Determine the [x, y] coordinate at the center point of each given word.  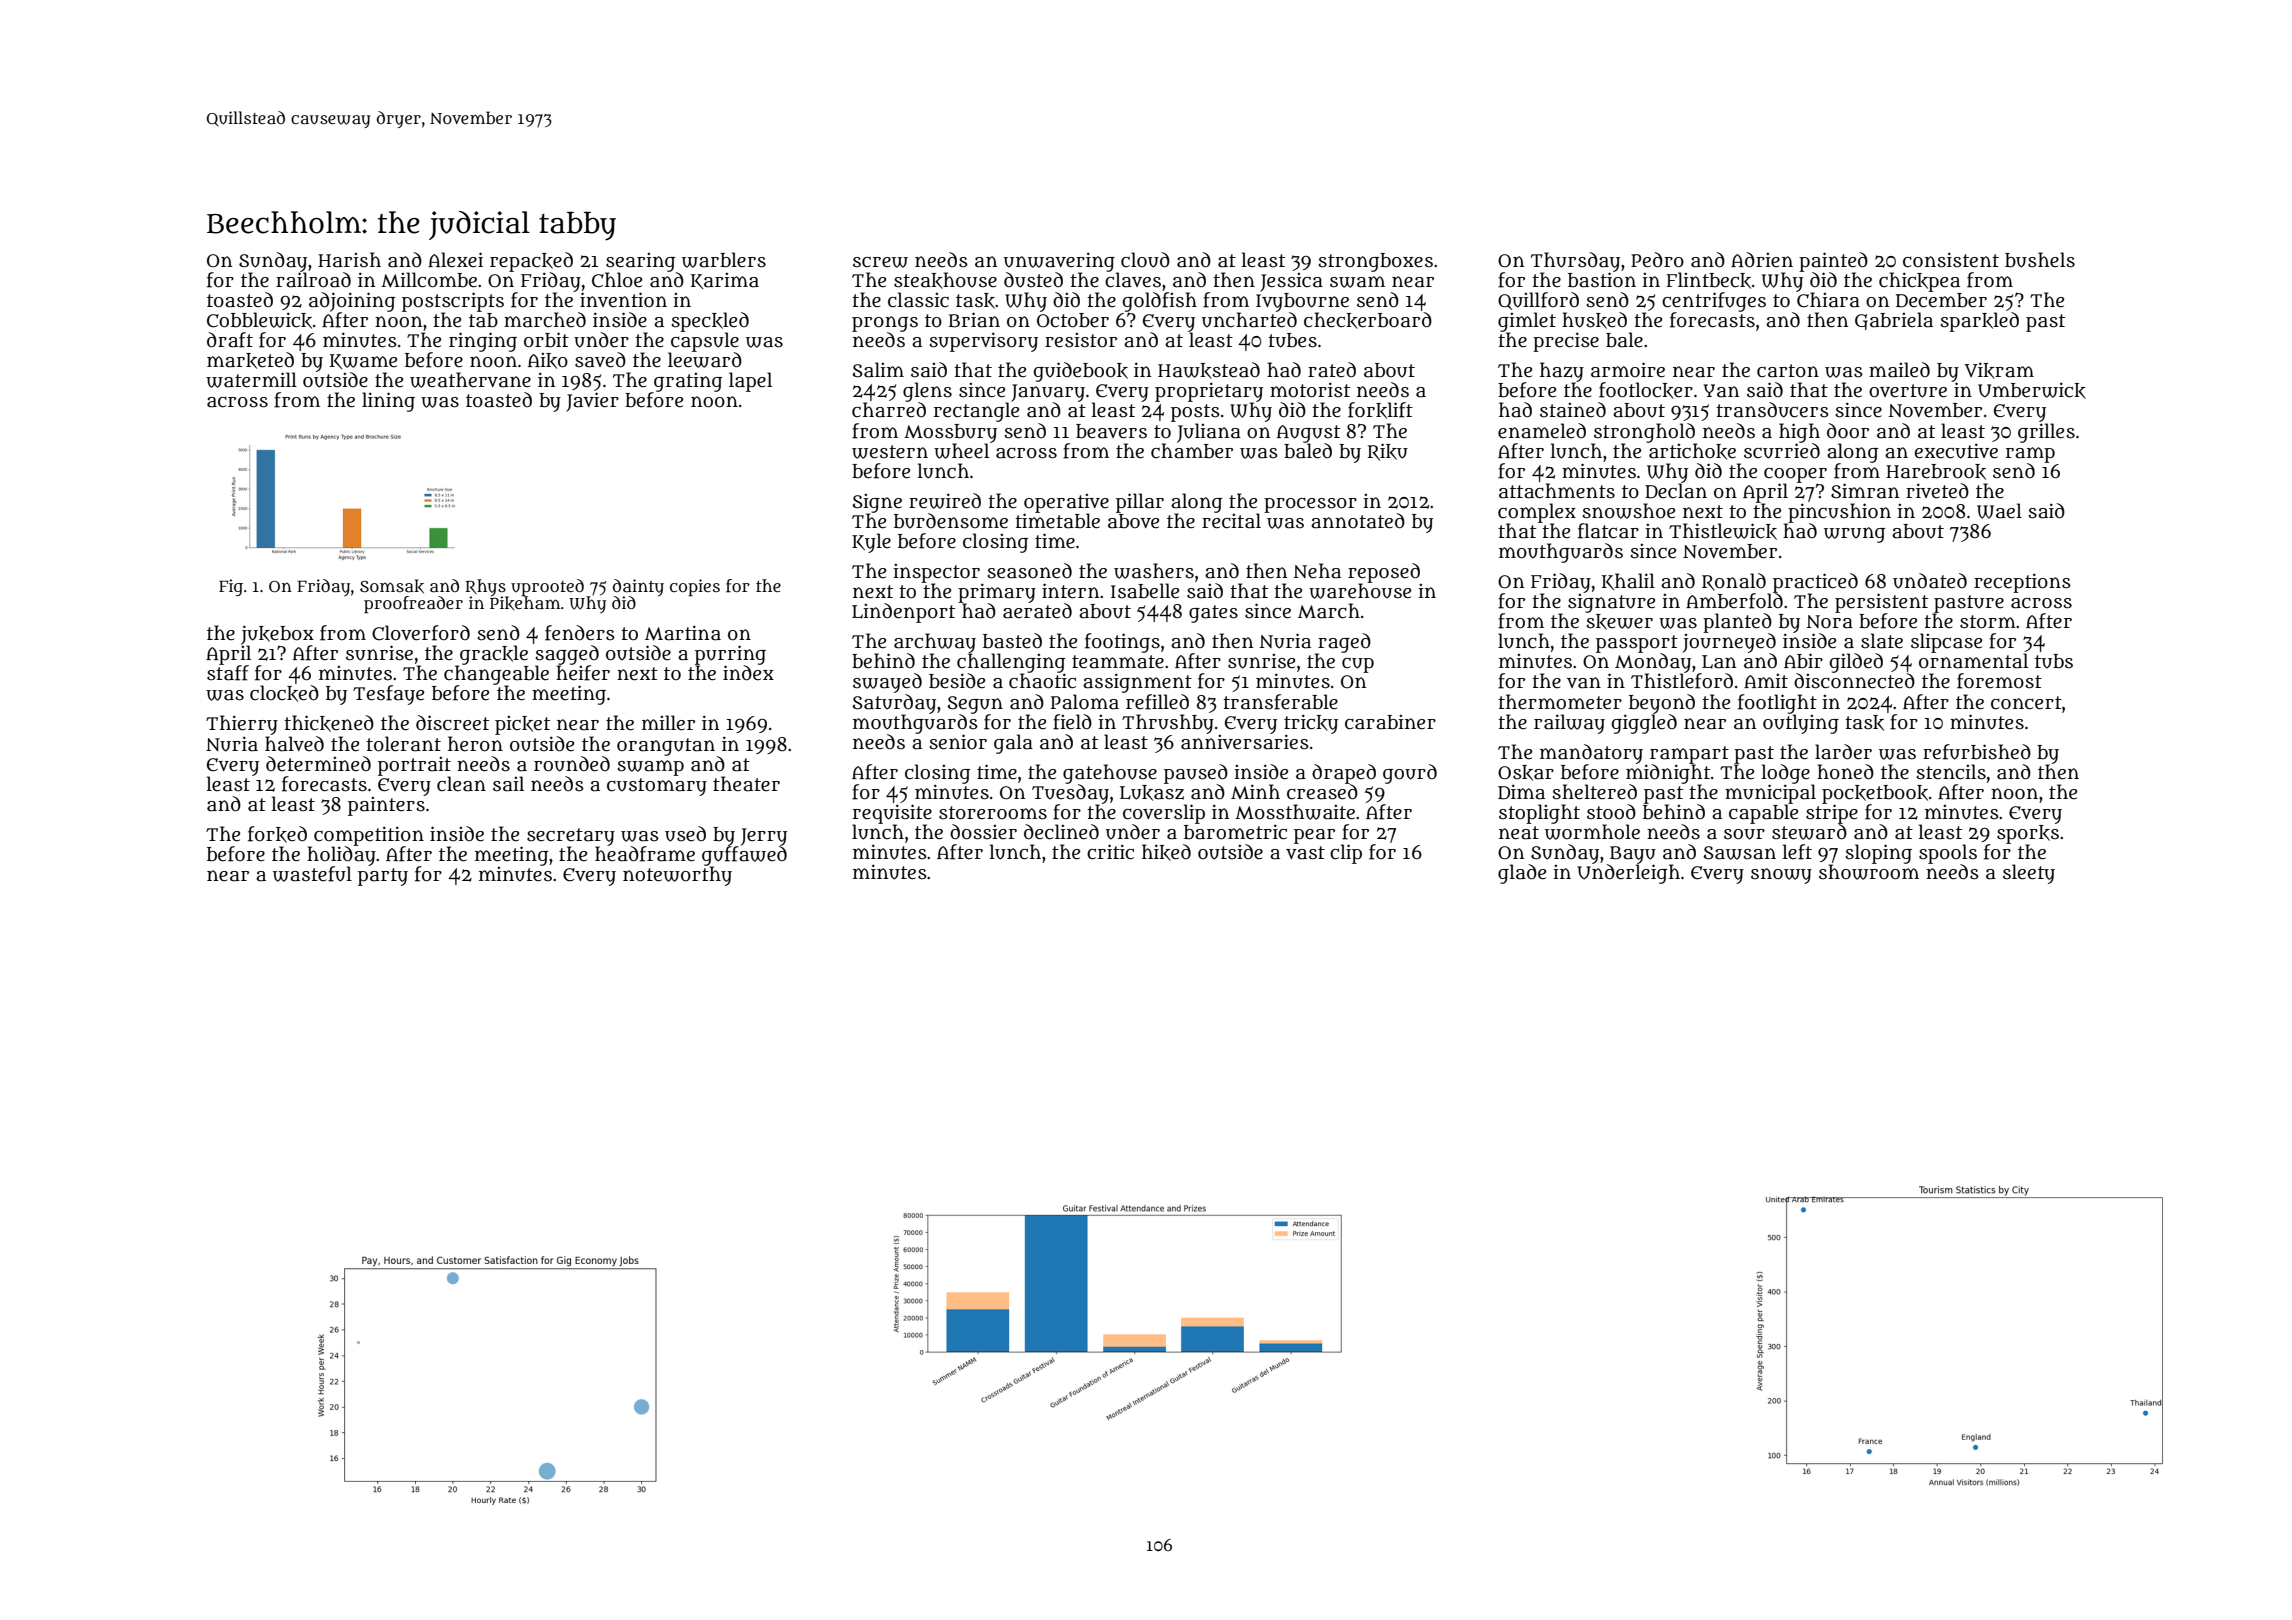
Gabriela [1894, 321]
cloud [1145, 260]
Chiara [1828, 300]
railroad [313, 280]
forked [277, 834]
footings [1122, 643]
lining [388, 402]
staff [228, 673]
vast [1305, 853]
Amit [1766, 681]
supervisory [983, 342]
